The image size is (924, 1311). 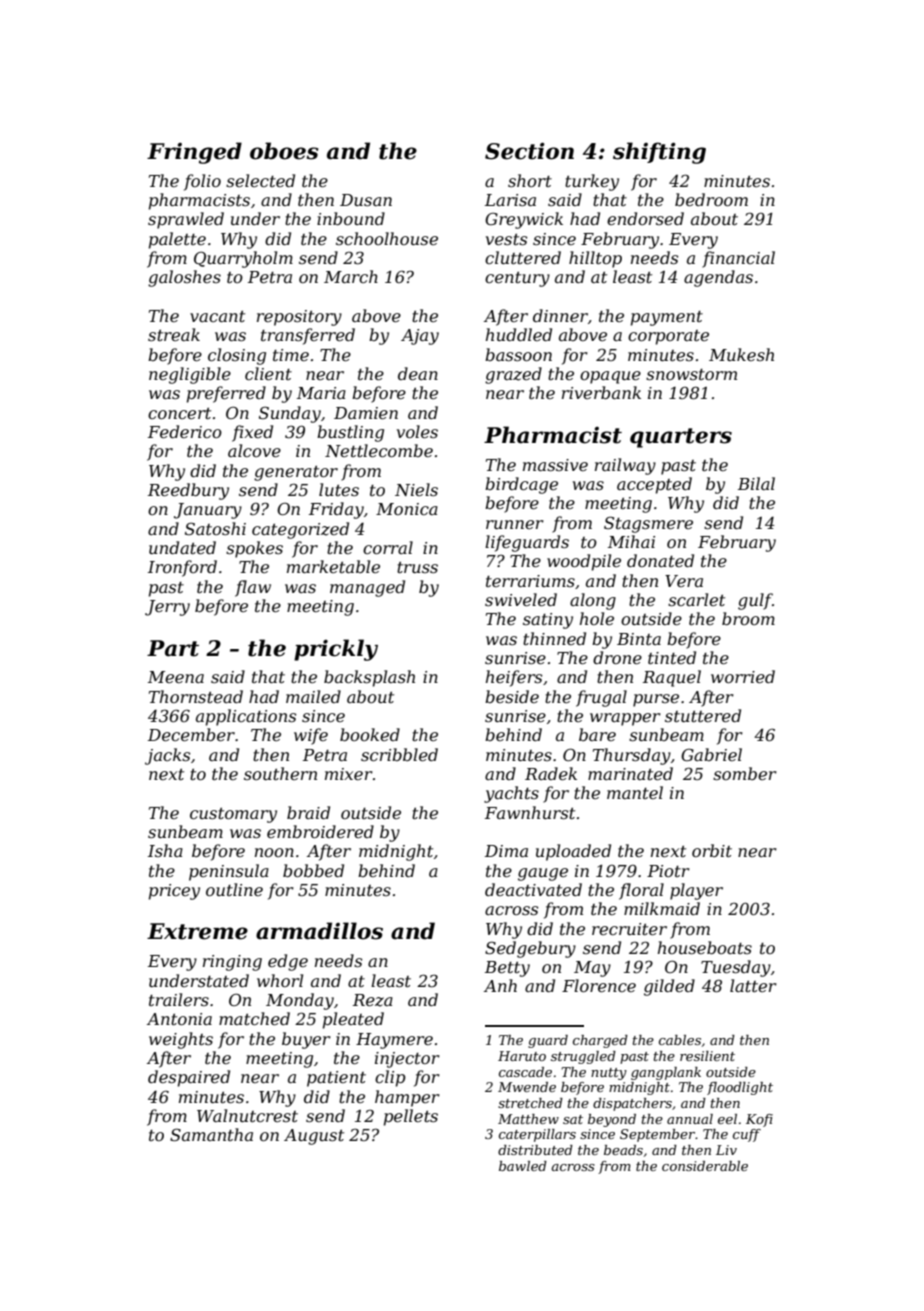 I want to click on Raquel, so click(x=672, y=678).
